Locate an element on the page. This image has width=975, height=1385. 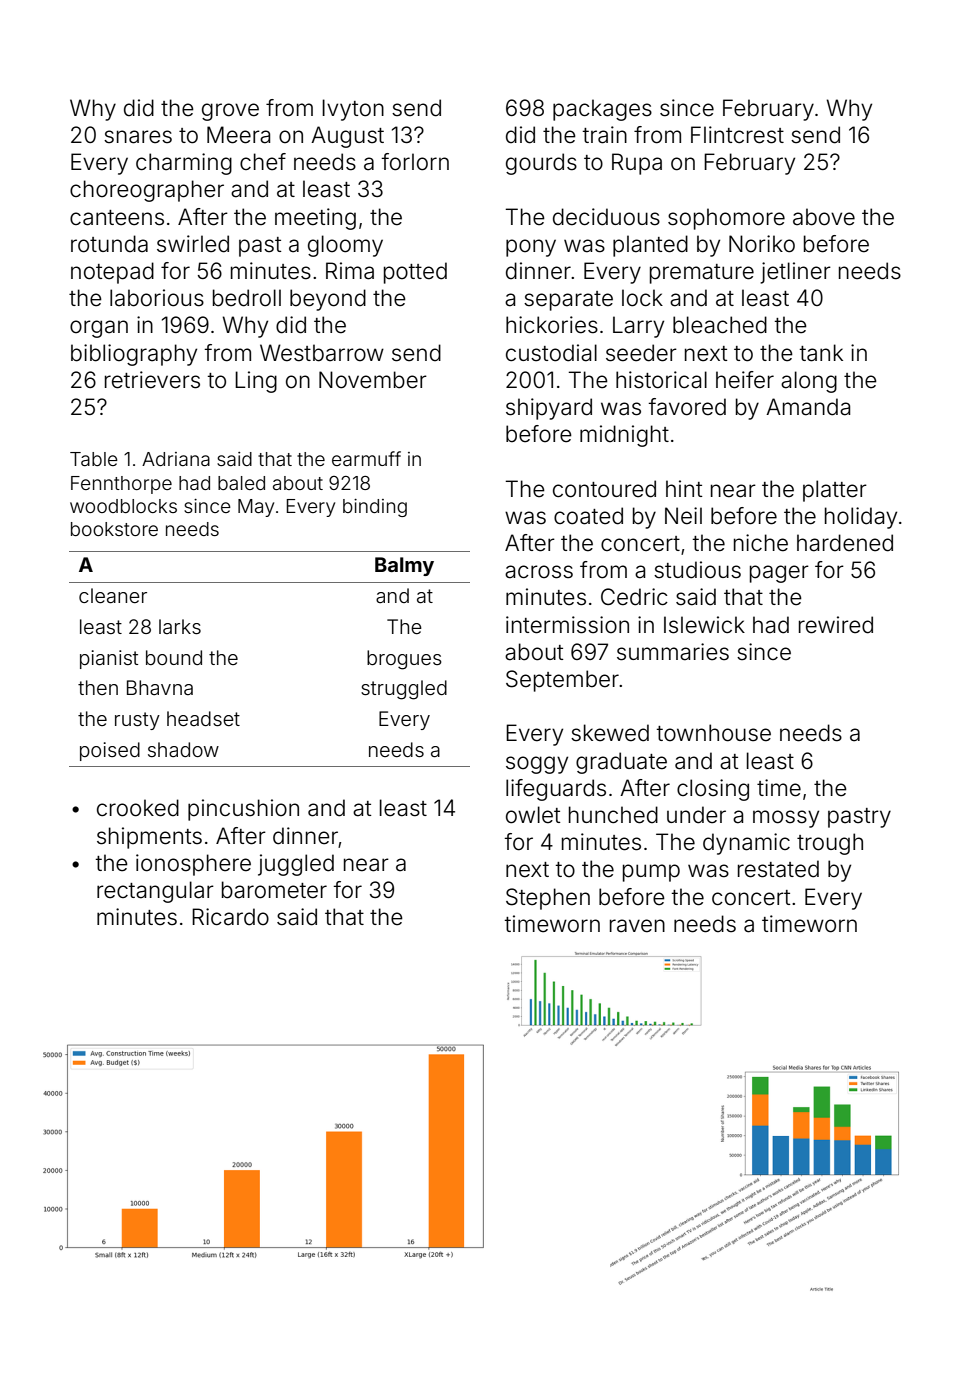
binding is located at coordinates (375, 508).
